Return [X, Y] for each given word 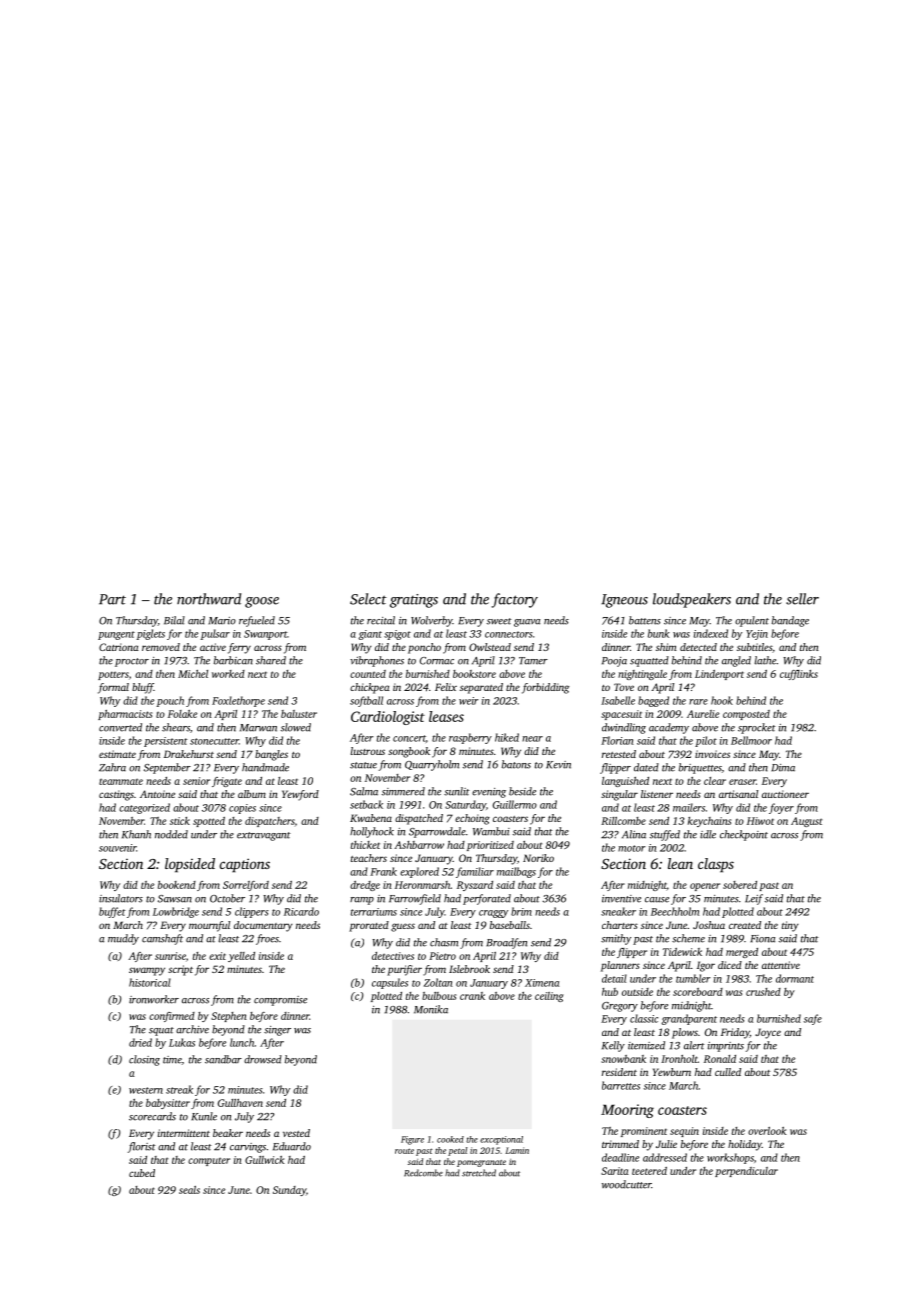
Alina [634, 834]
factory [514, 600]
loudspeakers [692, 600]
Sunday [289, 1191]
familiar [475, 872]
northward [209, 599]
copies [242, 809]
